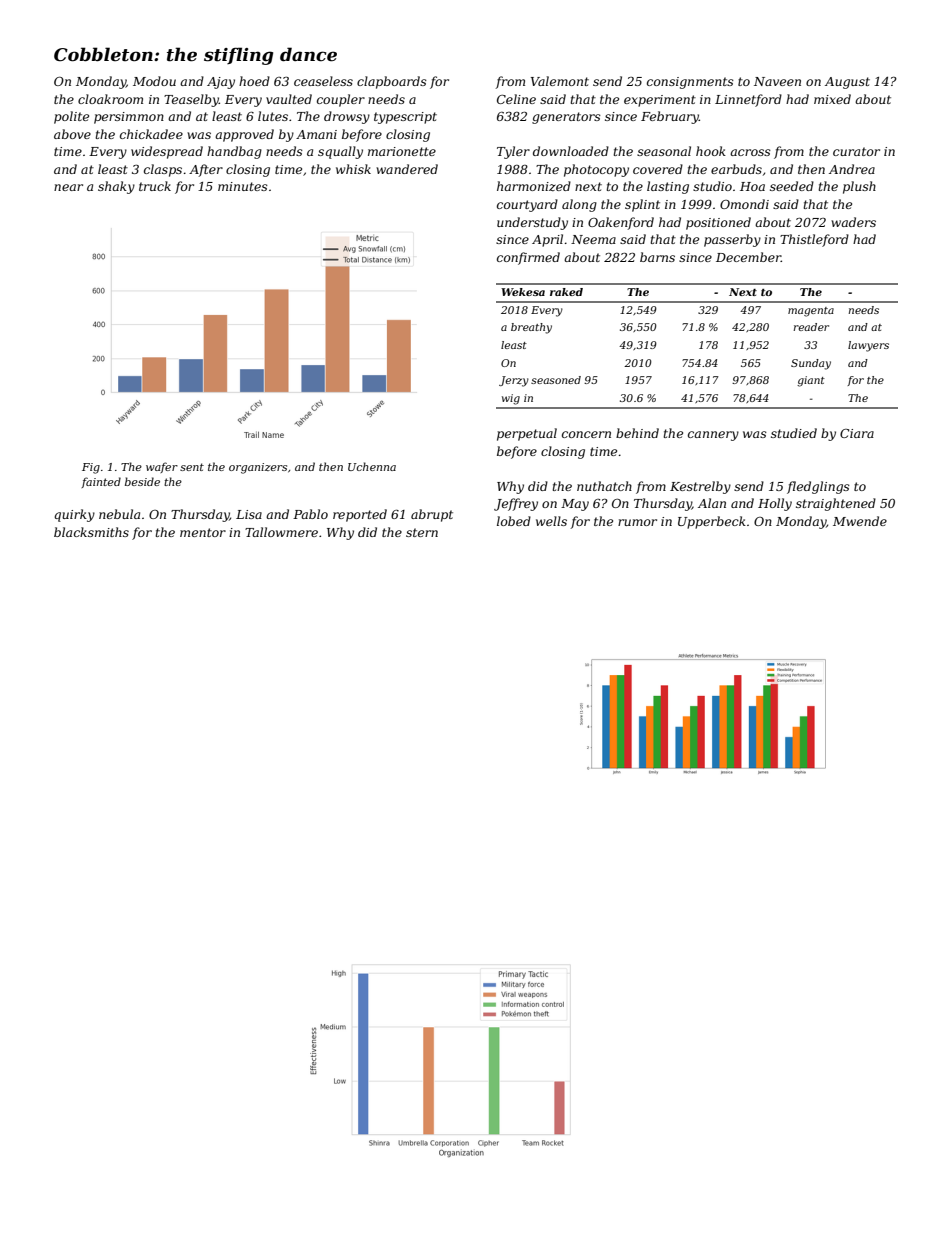  What do you see at coordinates (402, 151) in the screenshot?
I see `marionette` at bounding box center [402, 151].
